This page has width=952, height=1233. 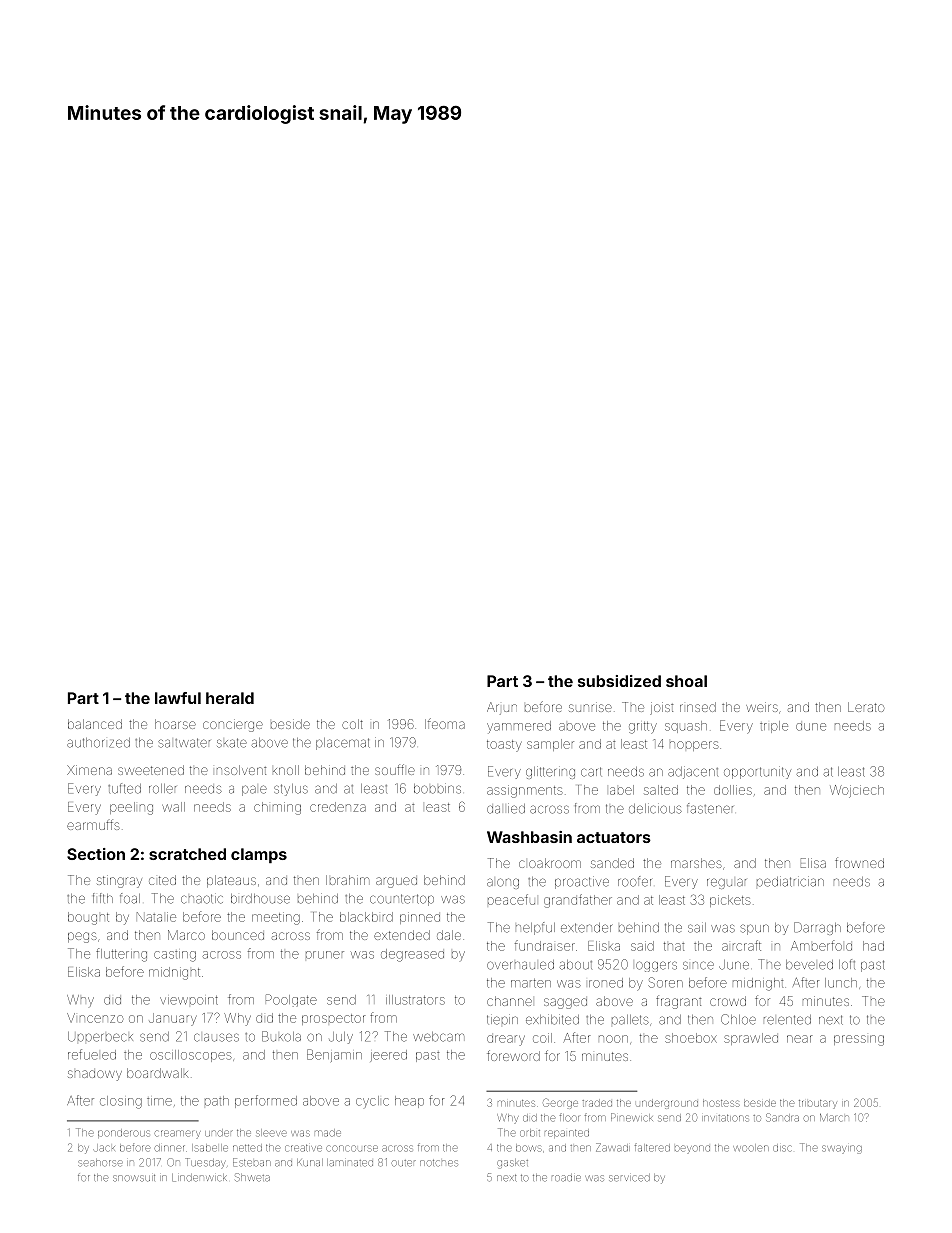 What do you see at coordinates (502, 708) in the page?
I see `Arjun` at bounding box center [502, 708].
